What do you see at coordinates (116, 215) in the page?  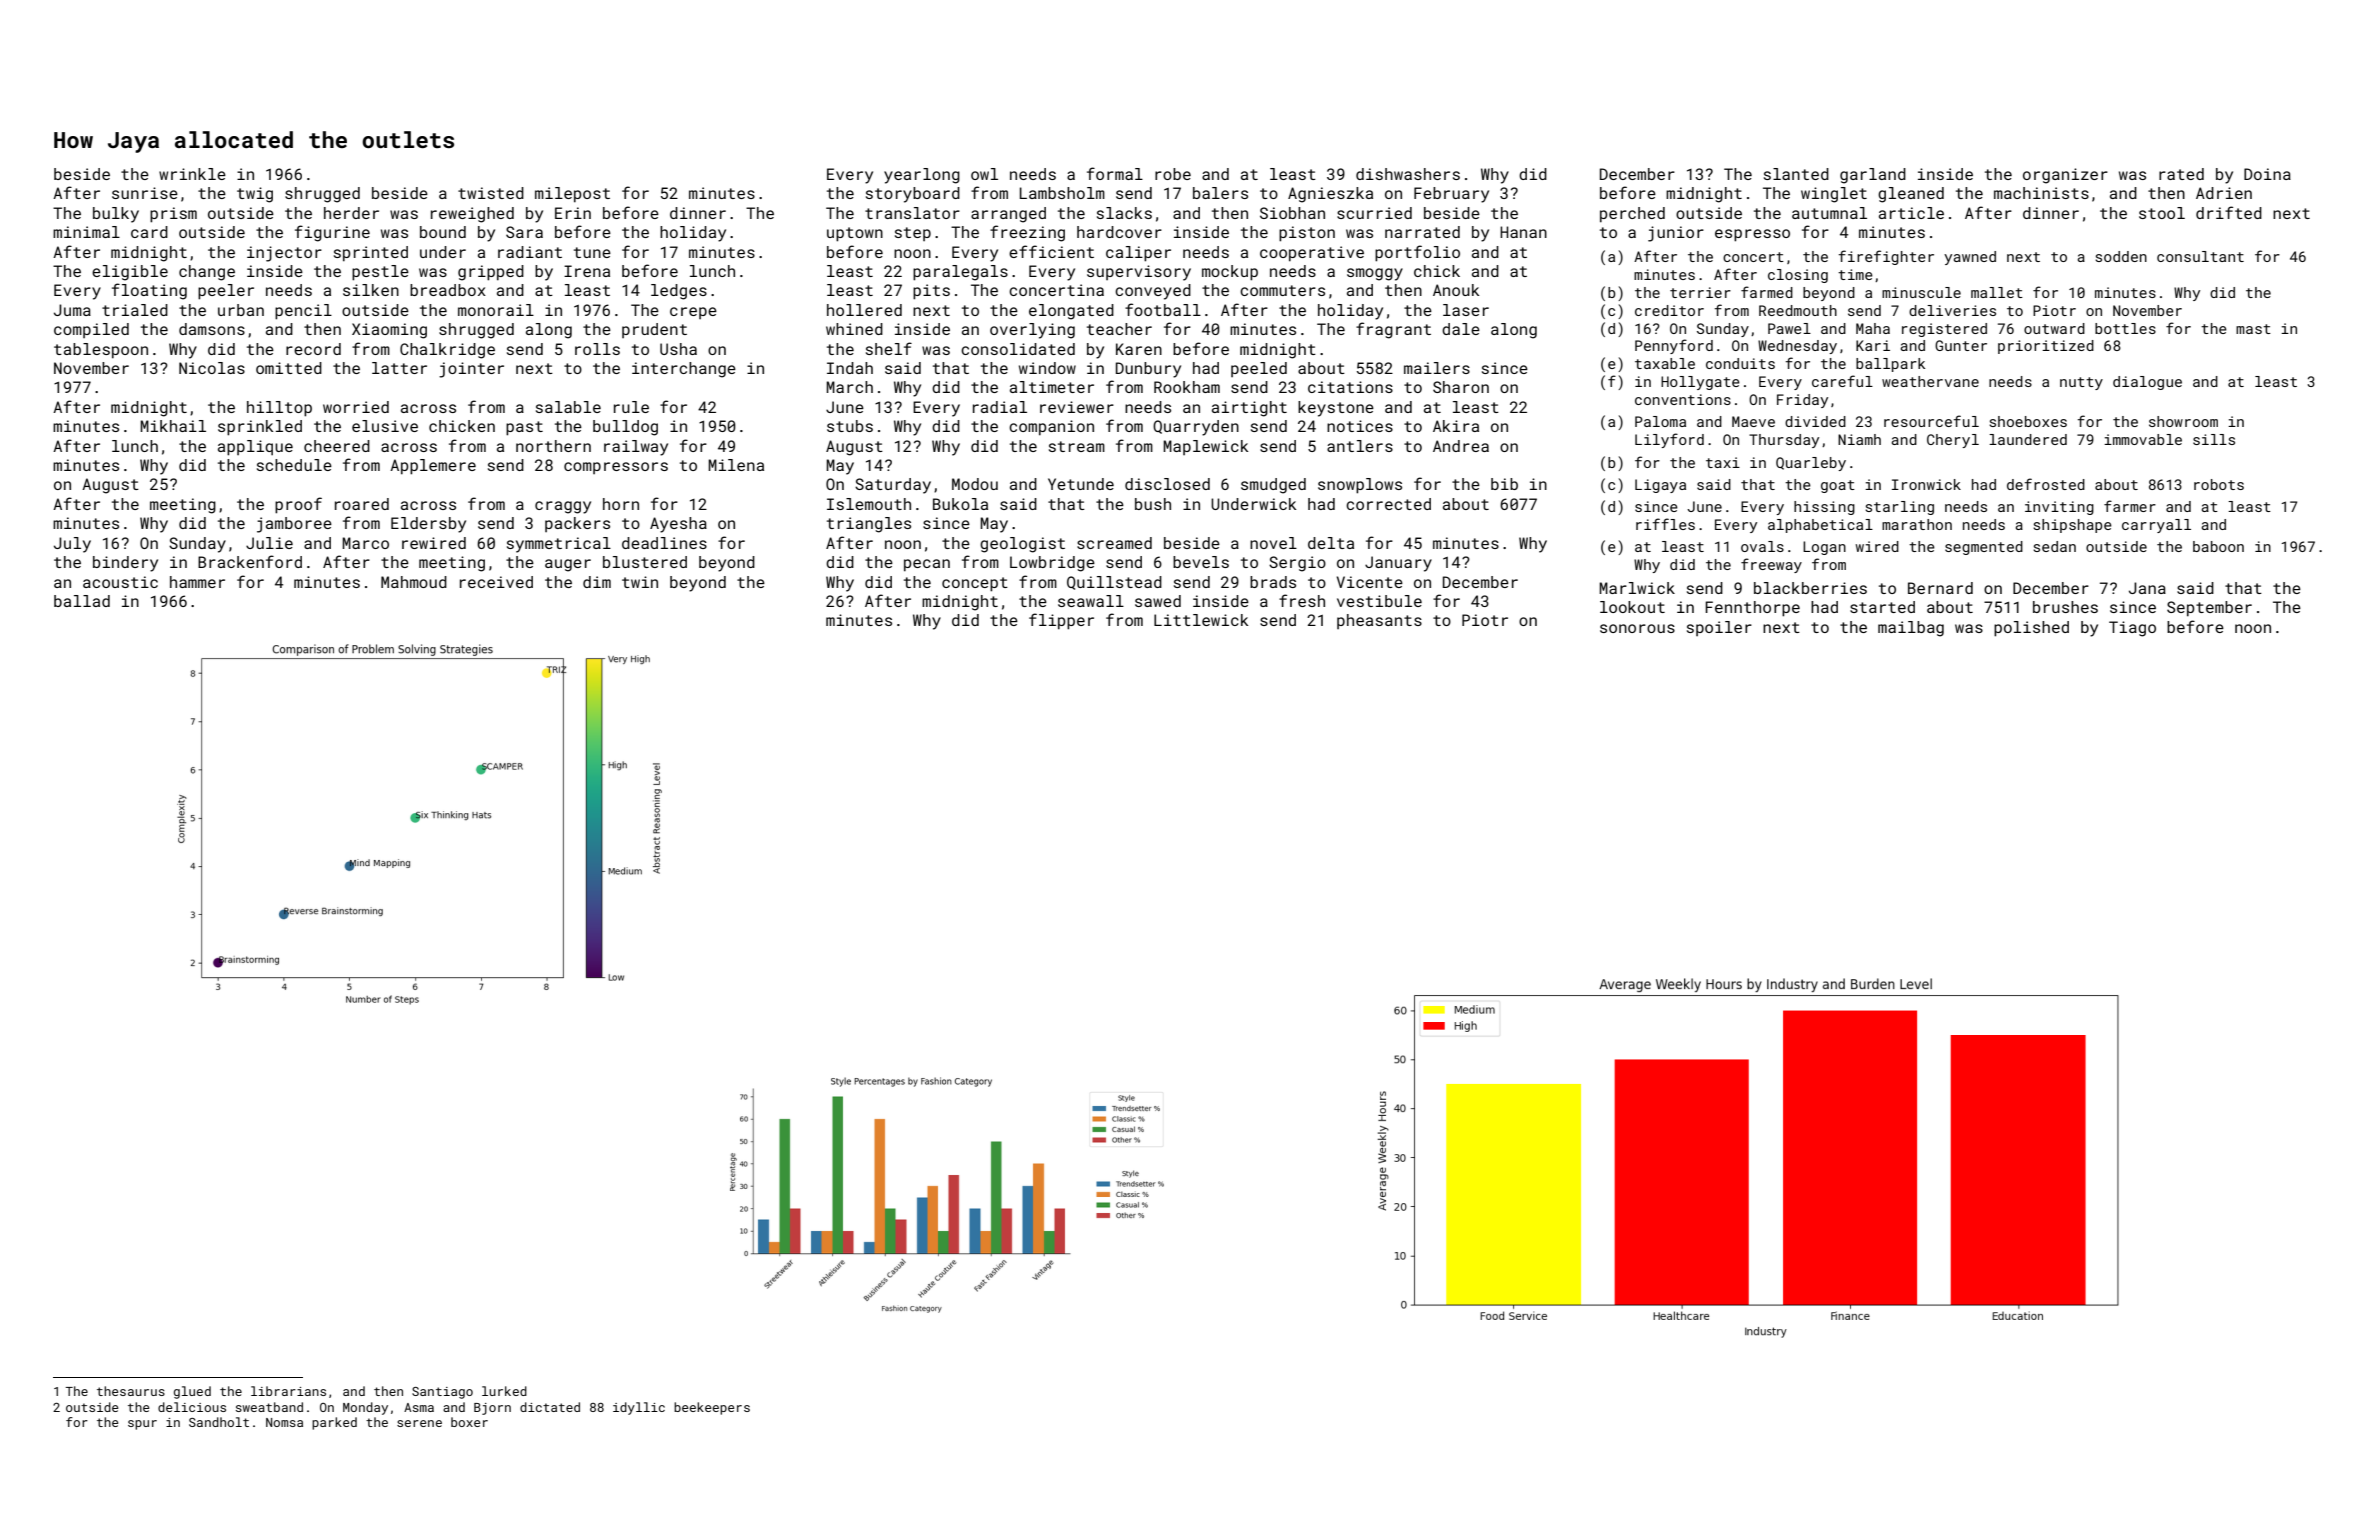 I see `bulky` at bounding box center [116, 215].
